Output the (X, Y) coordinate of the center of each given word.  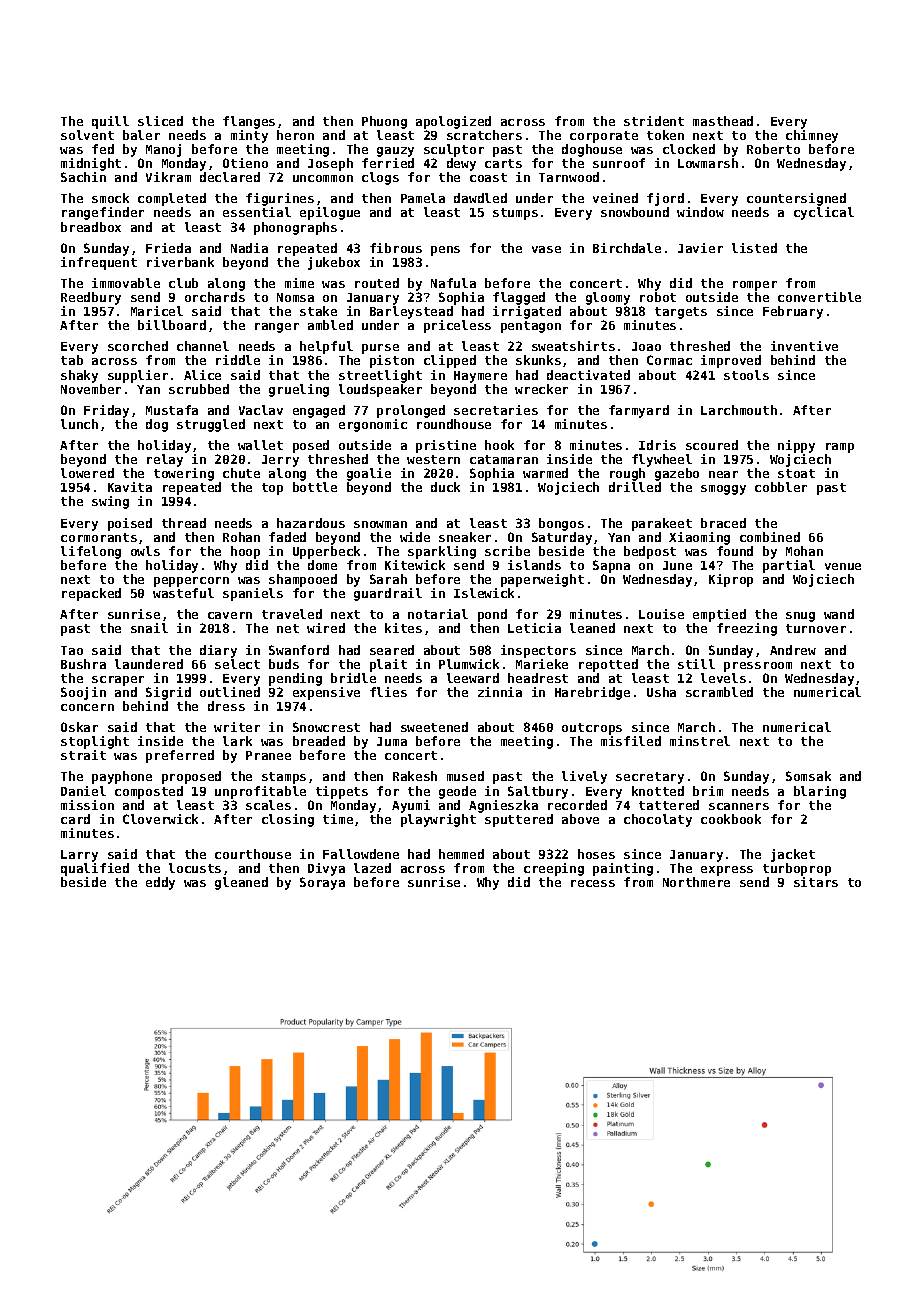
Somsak (808, 776)
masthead (723, 121)
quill (110, 122)
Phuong (384, 122)
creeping (554, 869)
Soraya (322, 883)
